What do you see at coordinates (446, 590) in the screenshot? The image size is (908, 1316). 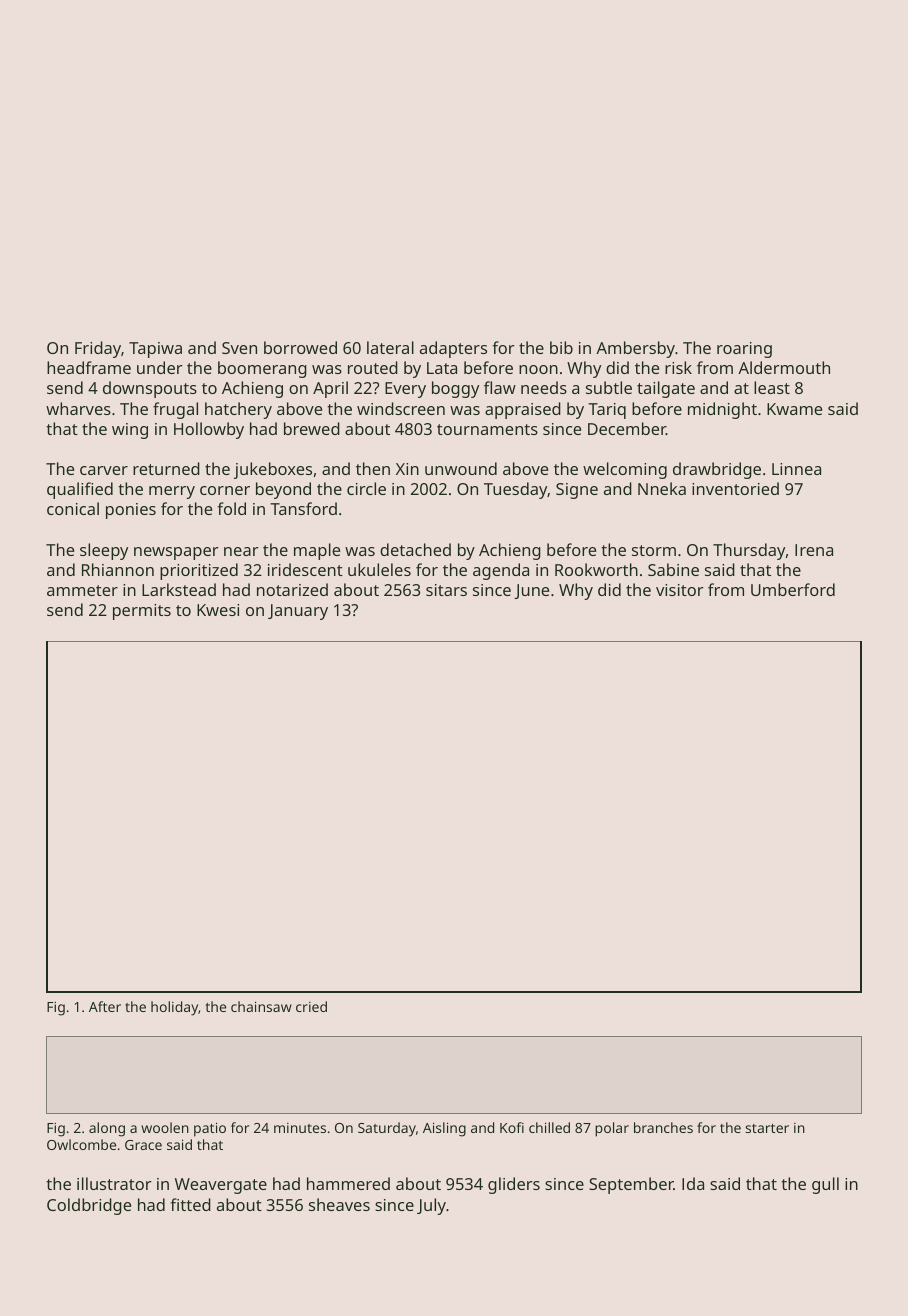 I see `sitars` at bounding box center [446, 590].
